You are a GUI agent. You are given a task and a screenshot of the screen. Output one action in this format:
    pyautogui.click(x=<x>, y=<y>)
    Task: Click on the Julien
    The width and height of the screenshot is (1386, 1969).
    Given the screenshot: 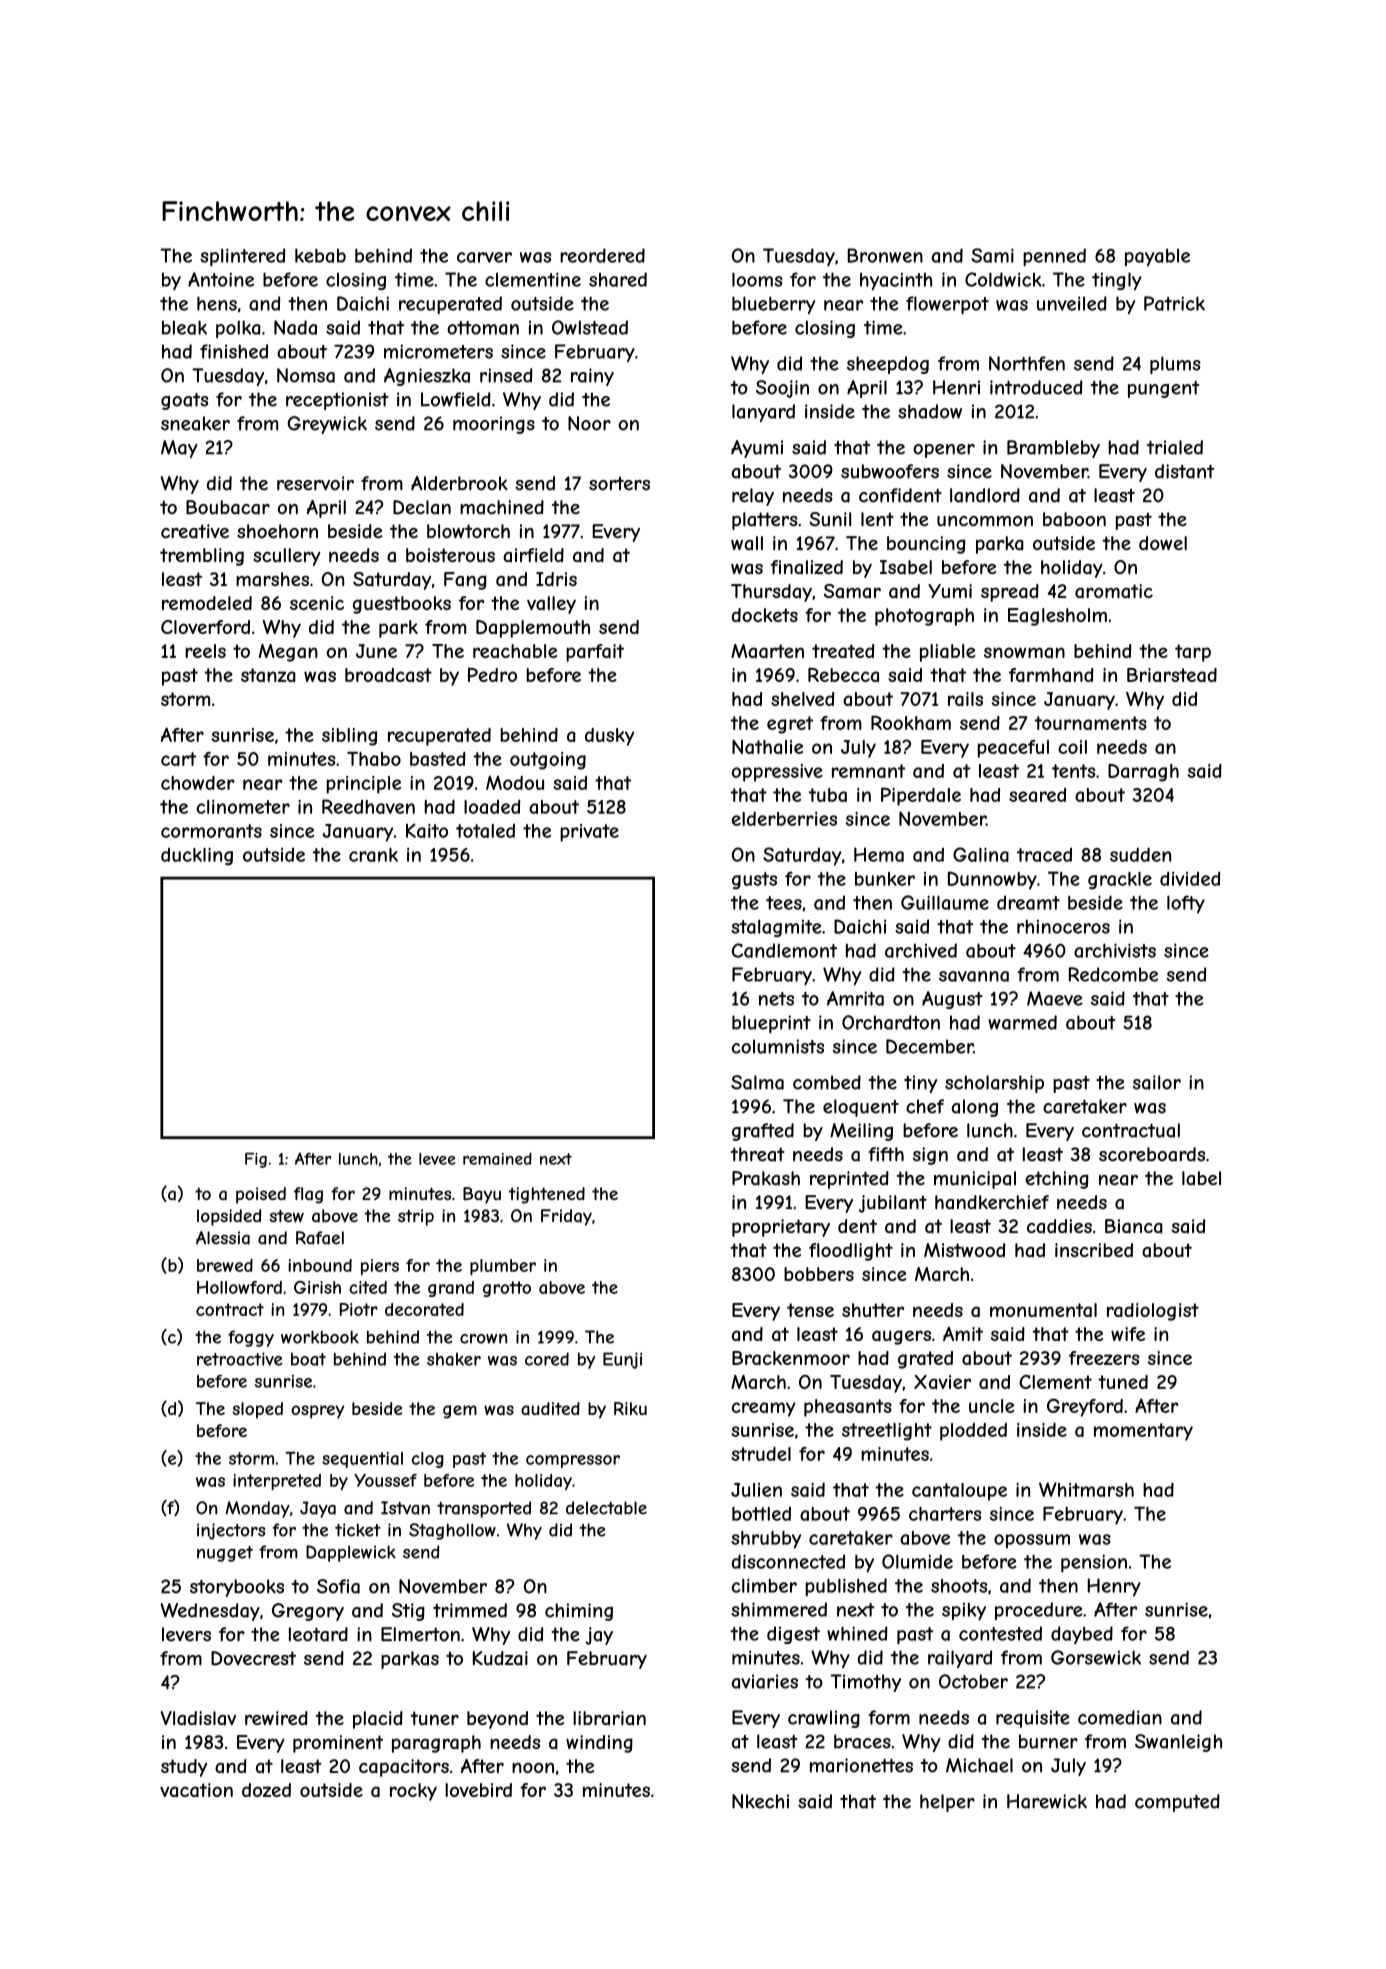 What is the action you would take?
    pyautogui.click(x=756, y=1490)
